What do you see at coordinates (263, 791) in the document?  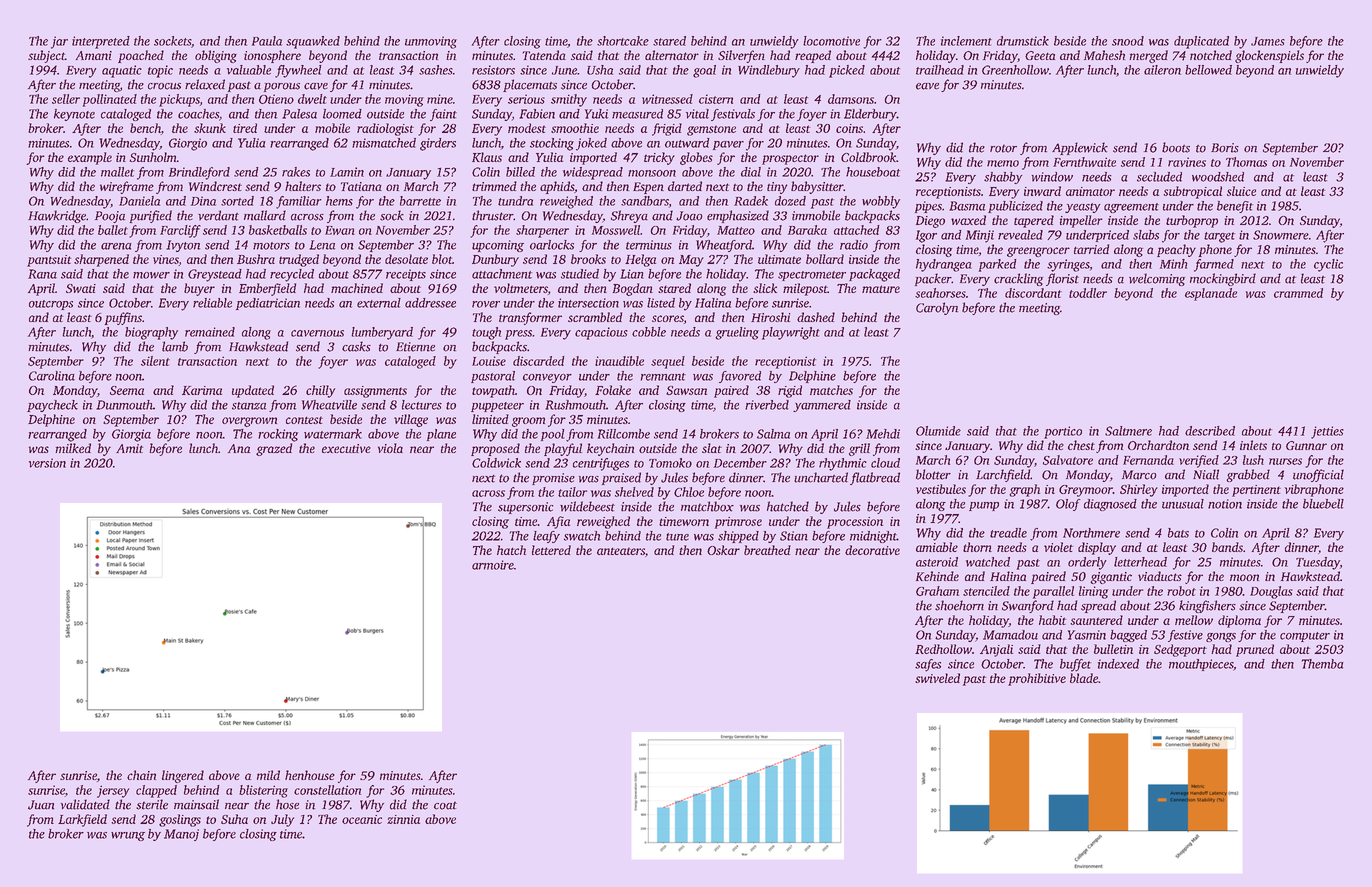 I see `blistering` at bounding box center [263, 791].
